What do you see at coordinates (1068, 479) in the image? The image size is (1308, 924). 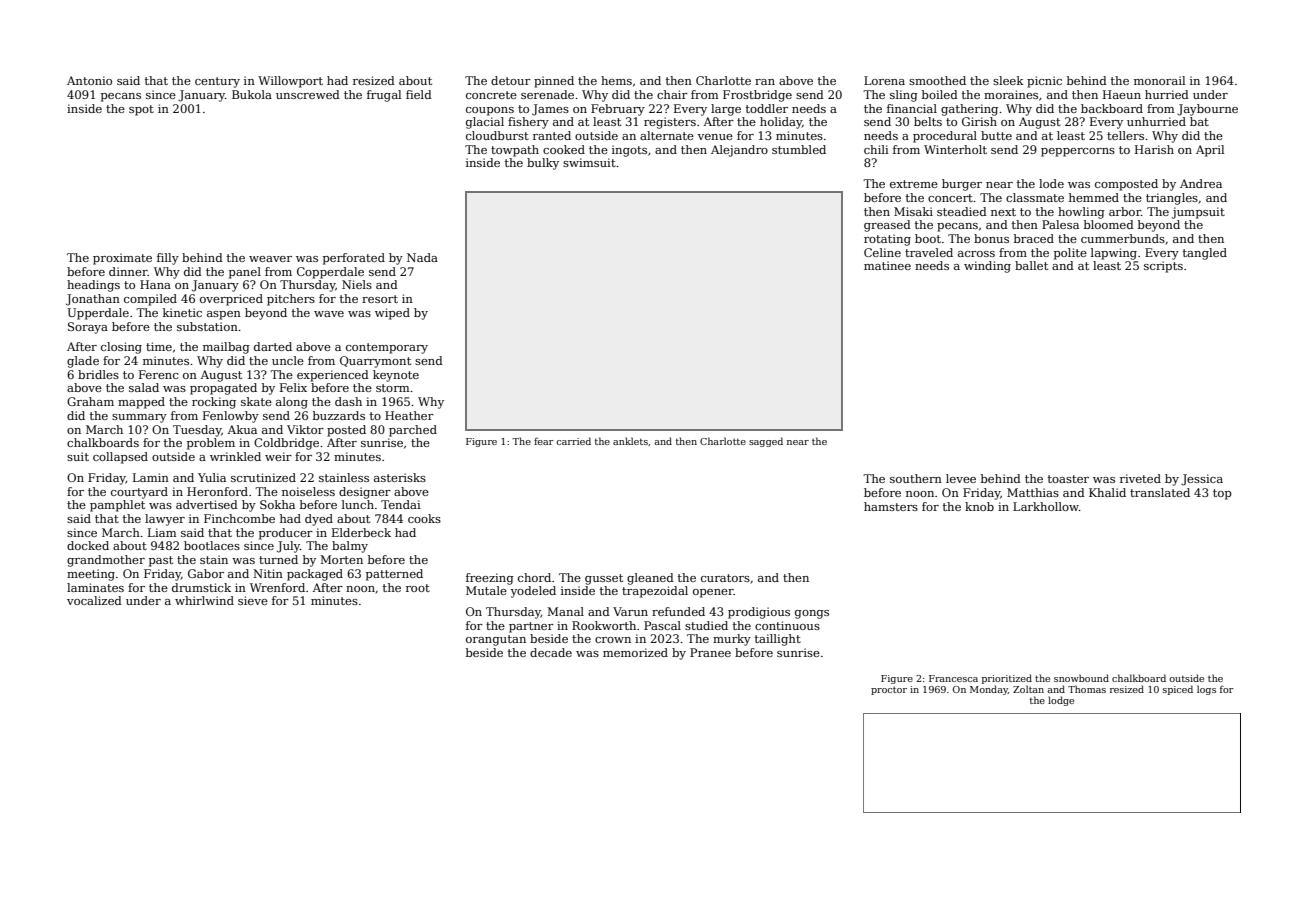 I see `toaster` at bounding box center [1068, 479].
